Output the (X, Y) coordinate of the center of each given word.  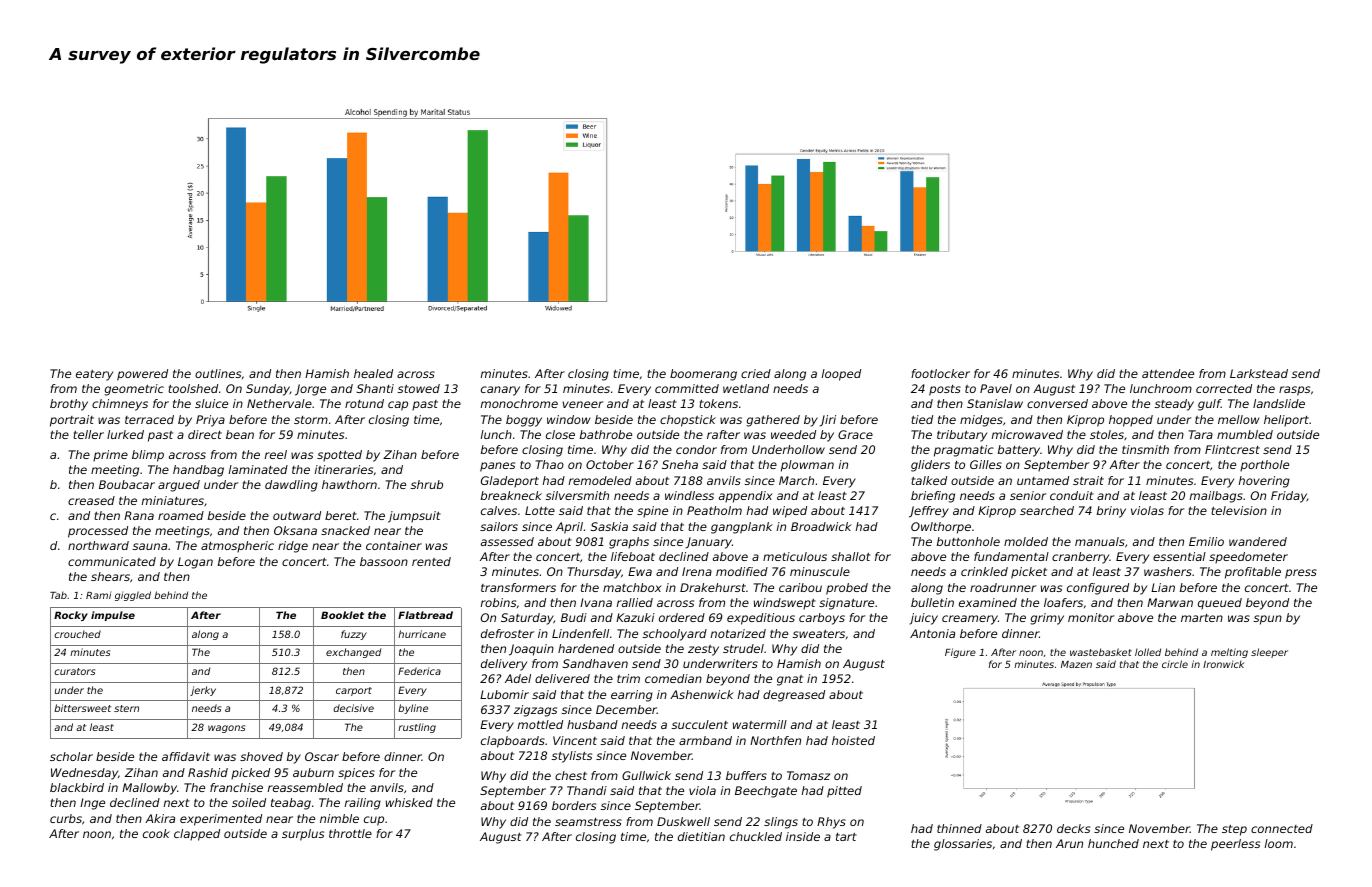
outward (297, 515)
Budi (574, 617)
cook (156, 833)
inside (803, 836)
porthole (1264, 466)
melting (1229, 653)
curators (75, 671)
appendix (746, 497)
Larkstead (1259, 373)
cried (756, 373)
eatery (94, 375)
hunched (1113, 843)
